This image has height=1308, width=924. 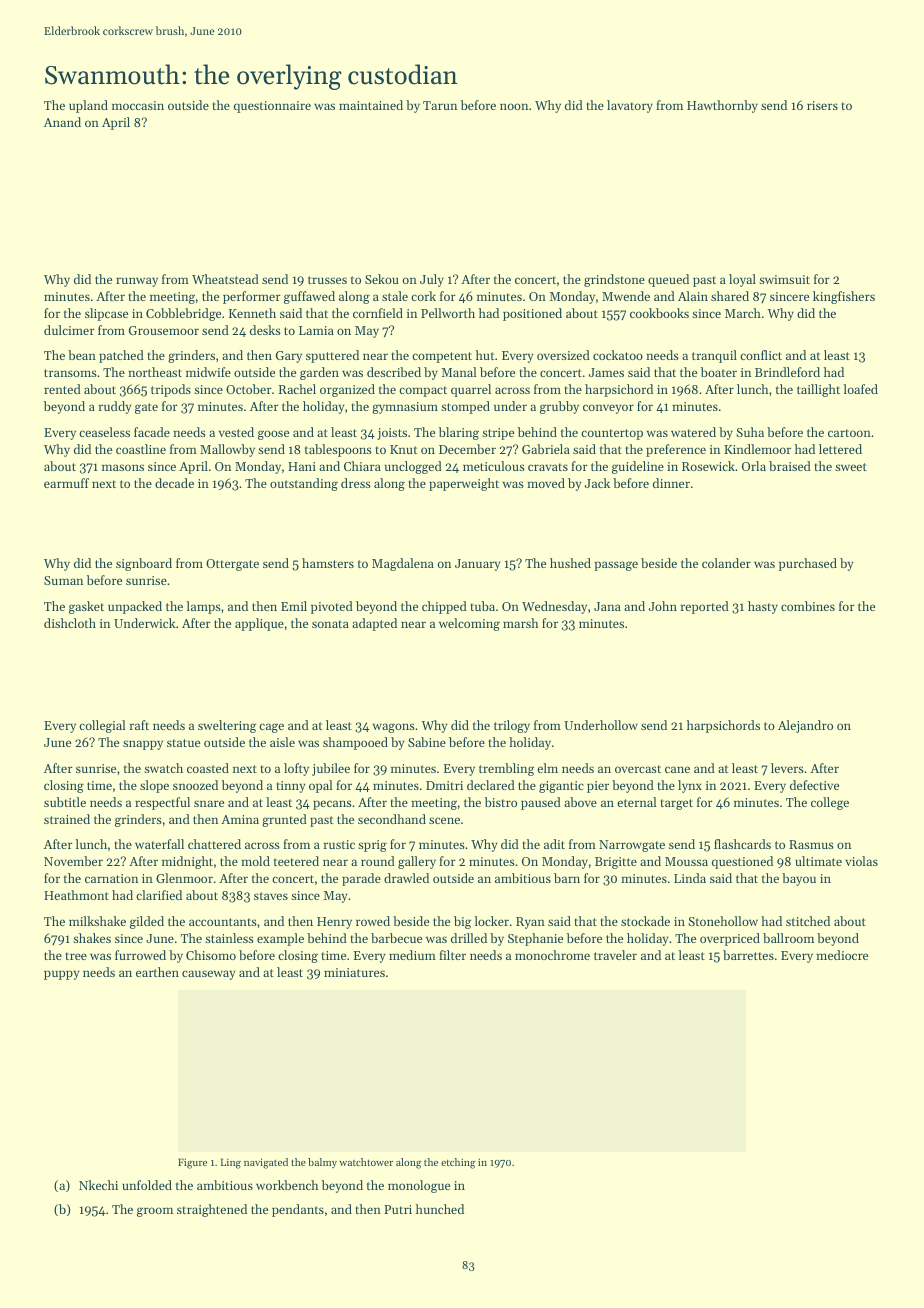 I want to click on Nkechi, so click(x=98, y=1185).
